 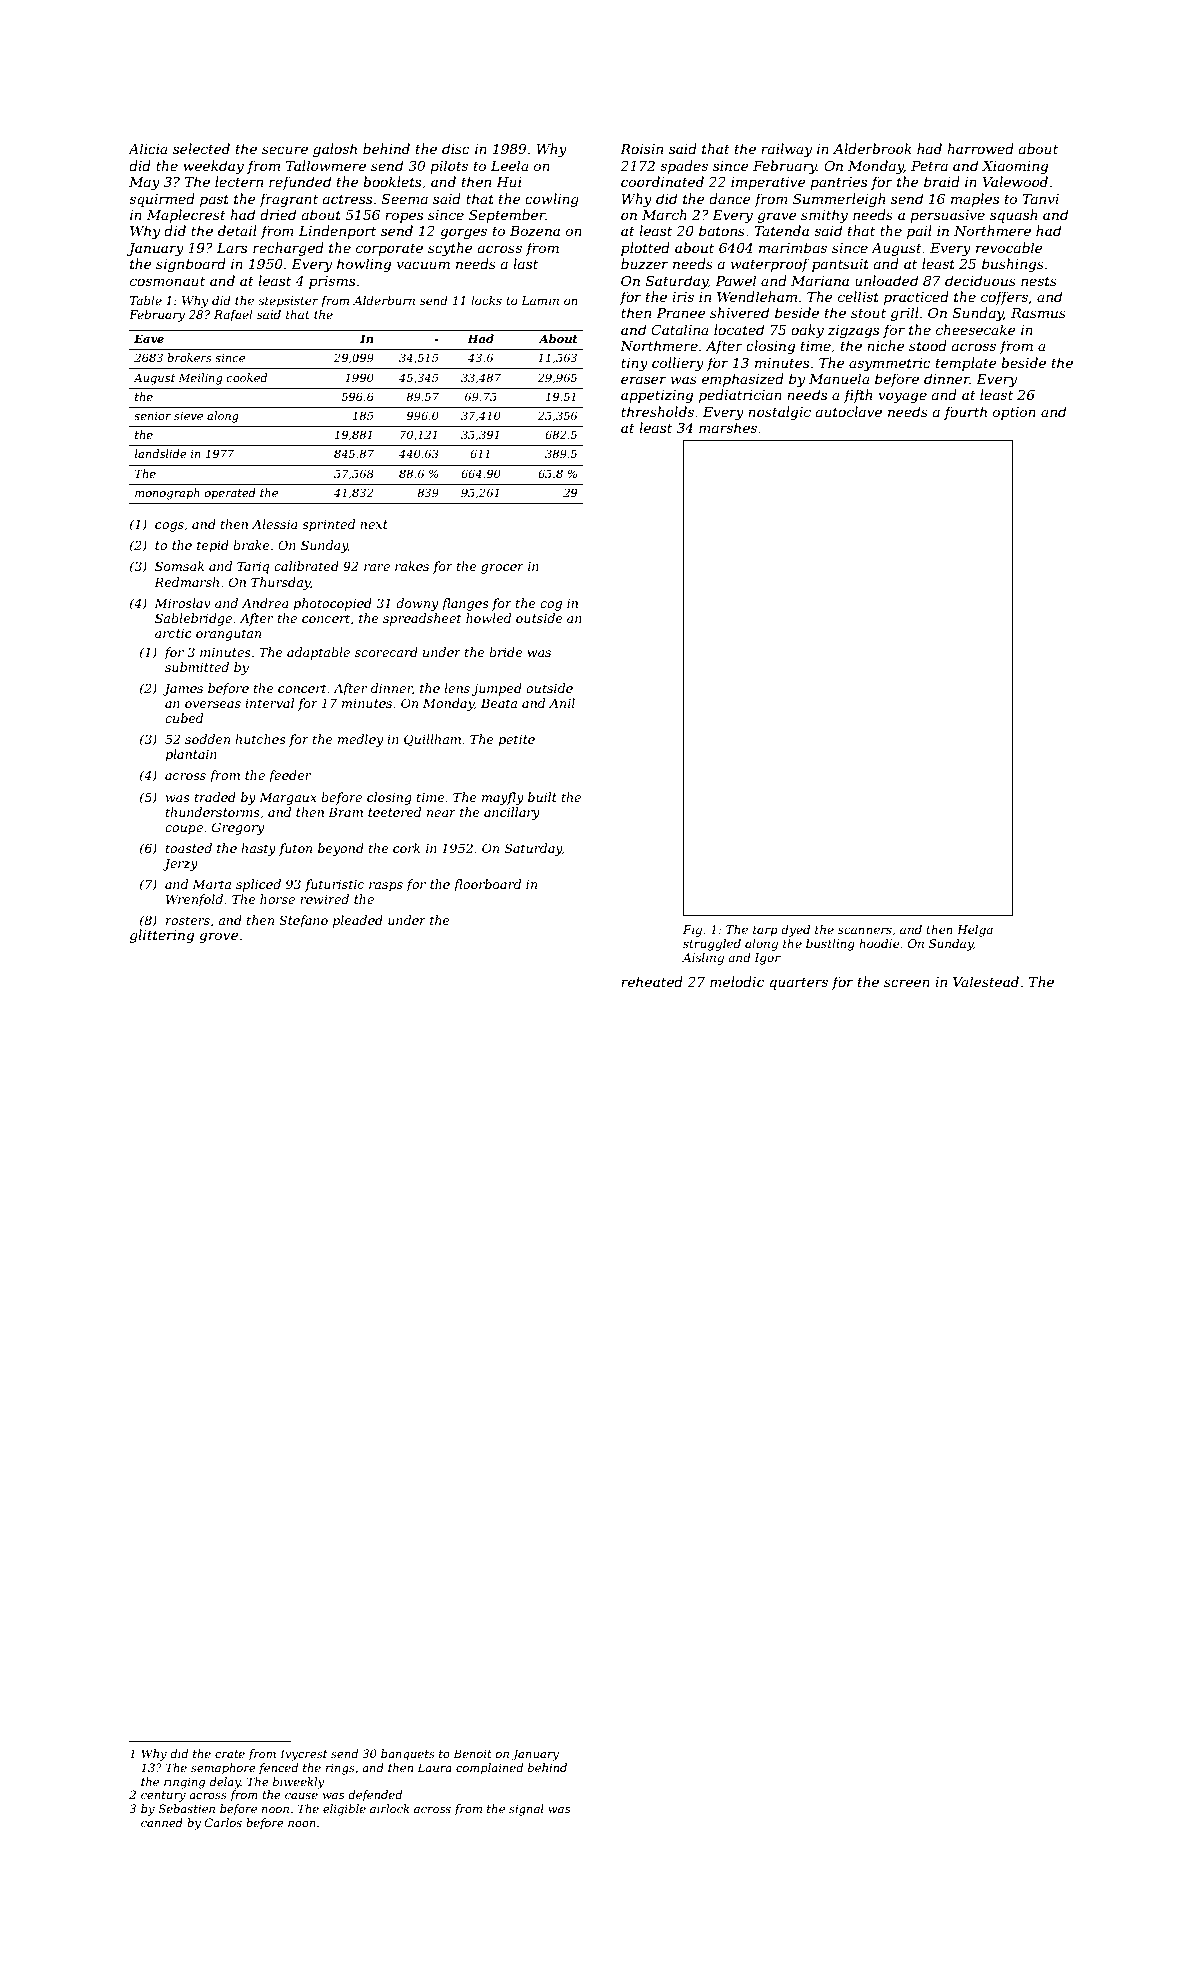 What do you see at coordinates (692, 931) in the document?
I see `Fig` at bounding box center [692, 931].
